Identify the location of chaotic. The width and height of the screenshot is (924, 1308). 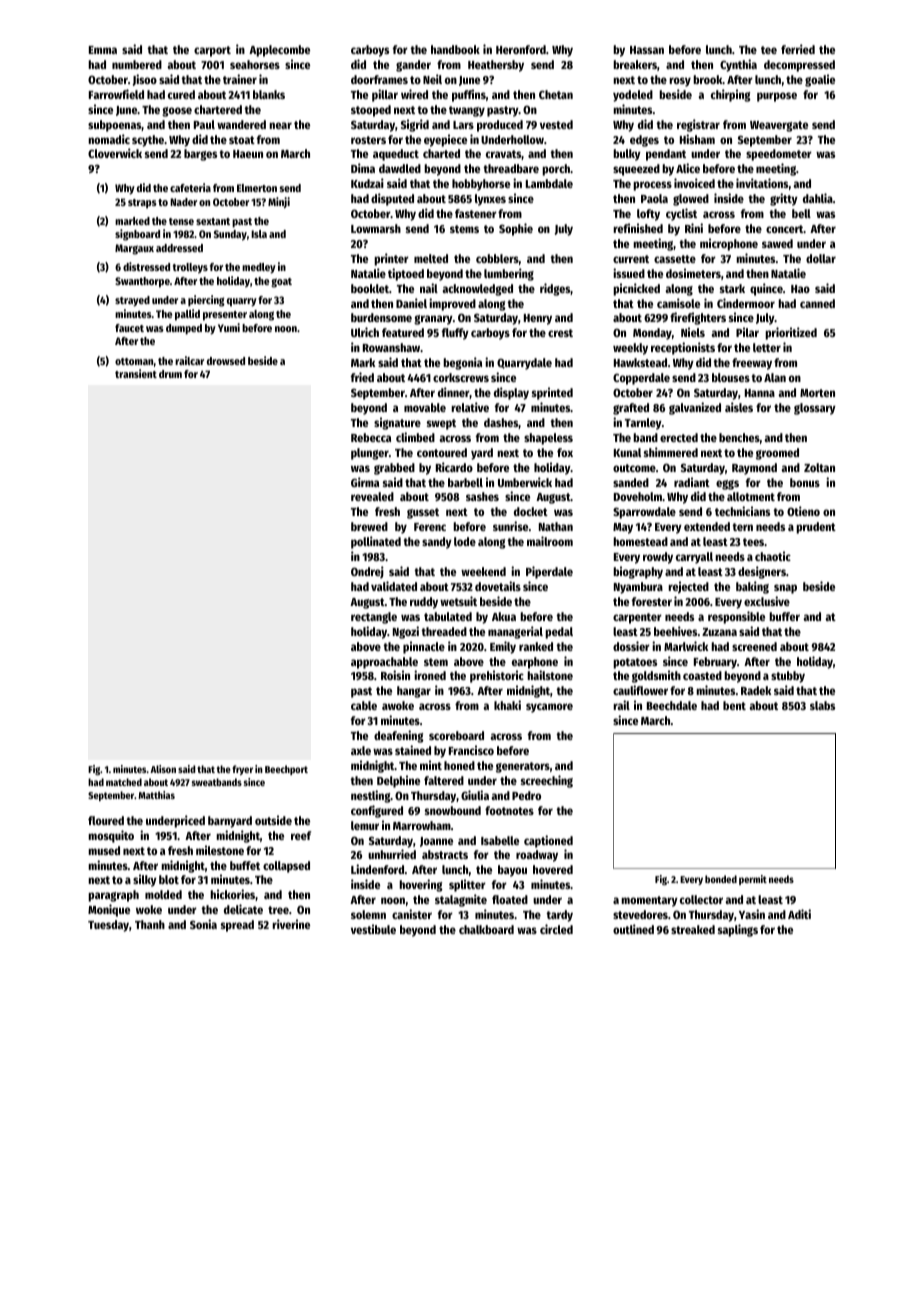
(773, 556).
